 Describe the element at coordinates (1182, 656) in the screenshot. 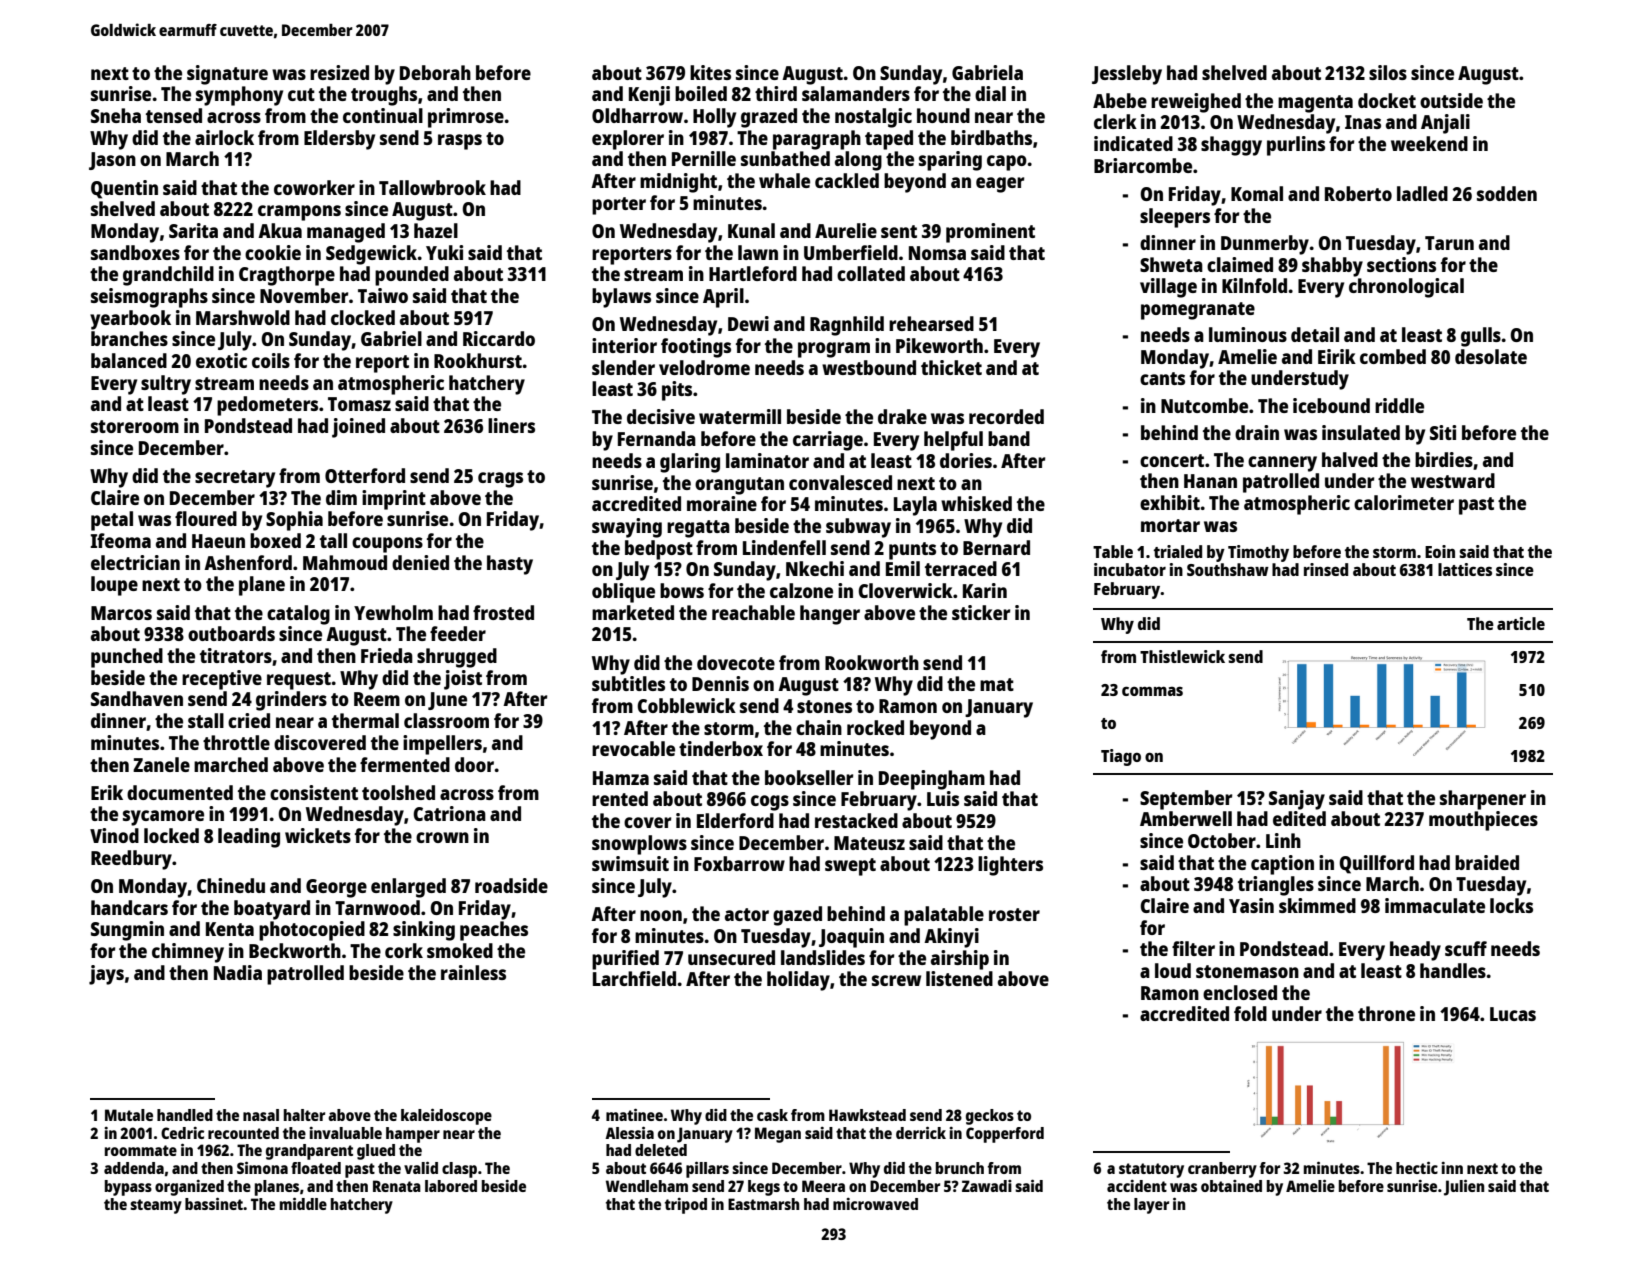

I see `Thistlewick` at that location.
